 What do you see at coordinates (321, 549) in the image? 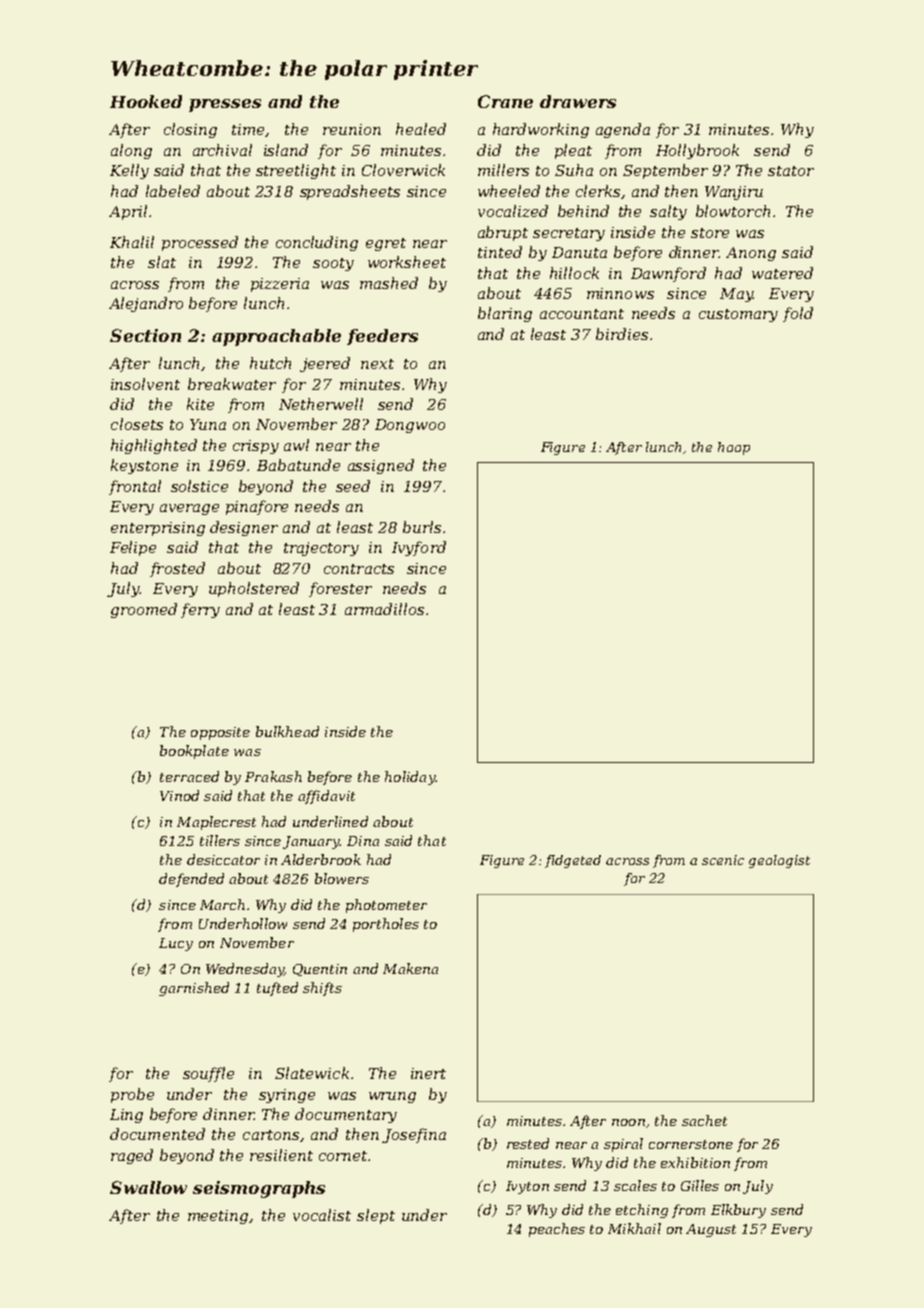
I see `trajectory` at bounding box center [321, 549].
